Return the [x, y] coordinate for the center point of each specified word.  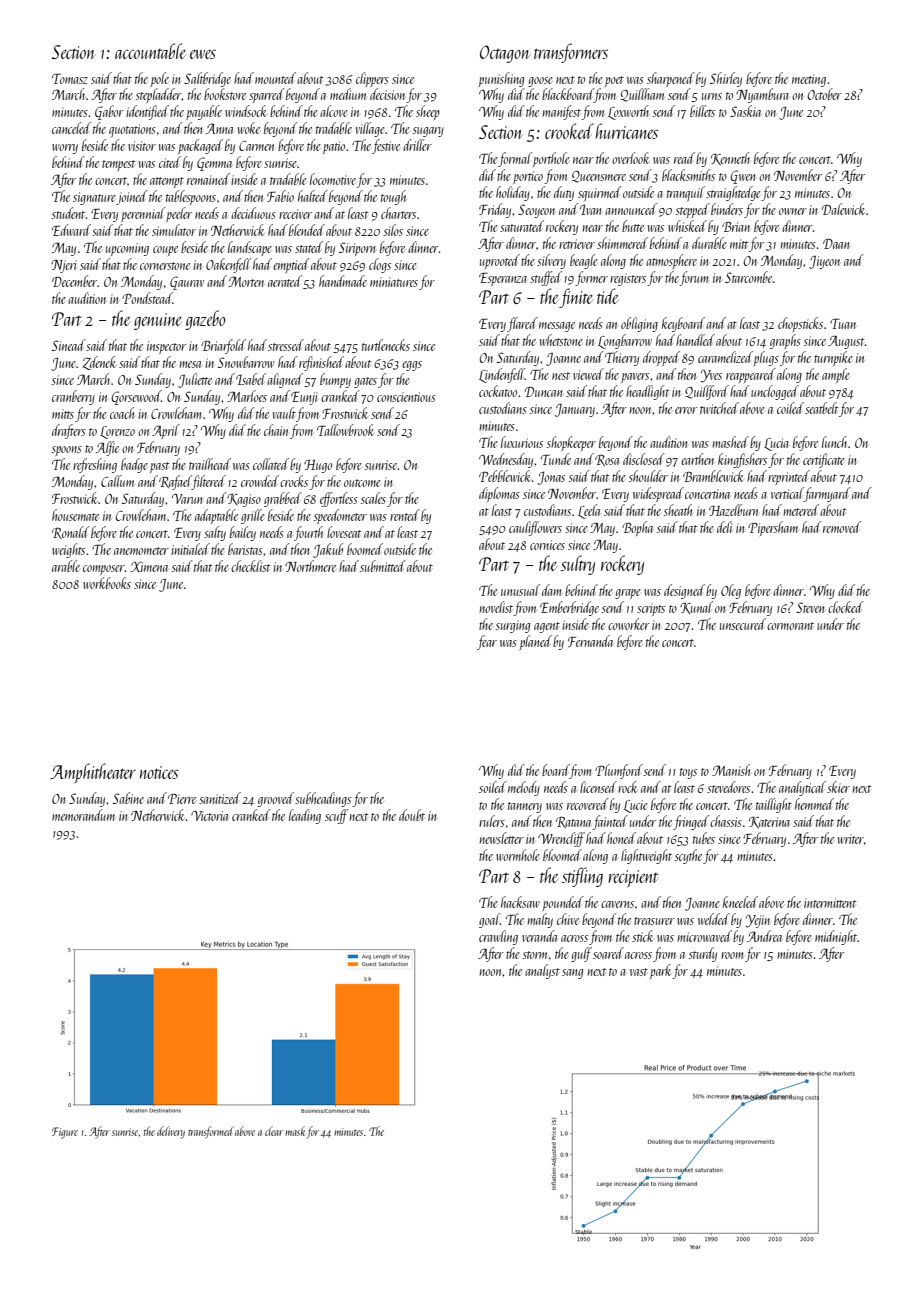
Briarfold [223, 346]
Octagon [505, 54]
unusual [520, 590]
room [732, 955]
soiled [493, 787]
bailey [243, 533]
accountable [150, 51]
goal [489, 920]
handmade [343, 281]
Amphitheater [93, 773]
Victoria [209, 816]
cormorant [790, 626]
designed [684, 591]
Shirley [726, 79]
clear [274, 1131]
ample [836, 375]
